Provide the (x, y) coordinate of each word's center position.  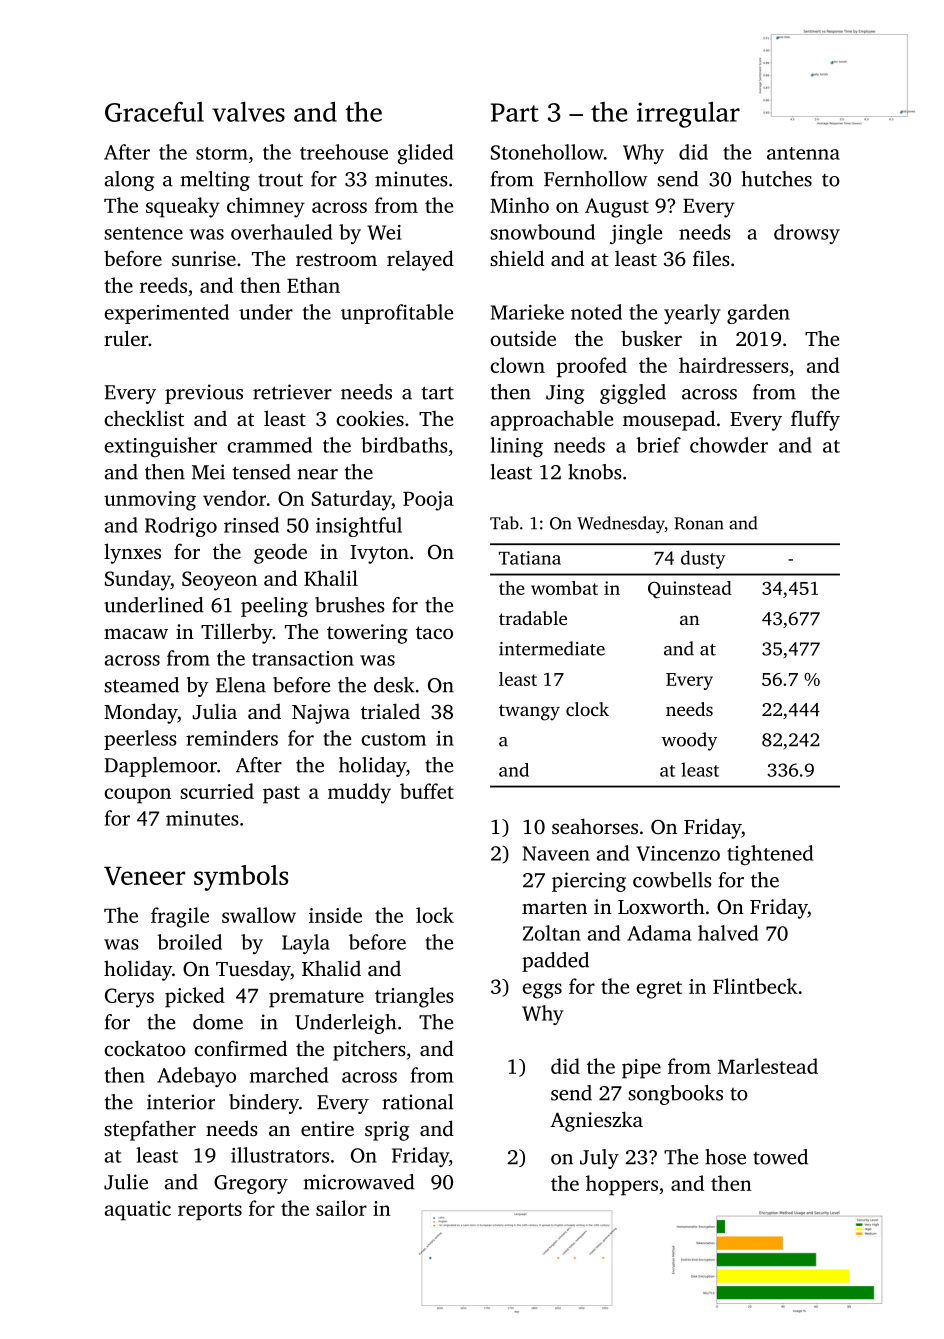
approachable (552, 420)
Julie (126, 1182)
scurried (217, 791)
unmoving (150, 501)
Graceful (154, 112)
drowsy (807, 234)
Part (515, 112)
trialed (390, 711)
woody (689, 741)
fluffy (815, 420)
